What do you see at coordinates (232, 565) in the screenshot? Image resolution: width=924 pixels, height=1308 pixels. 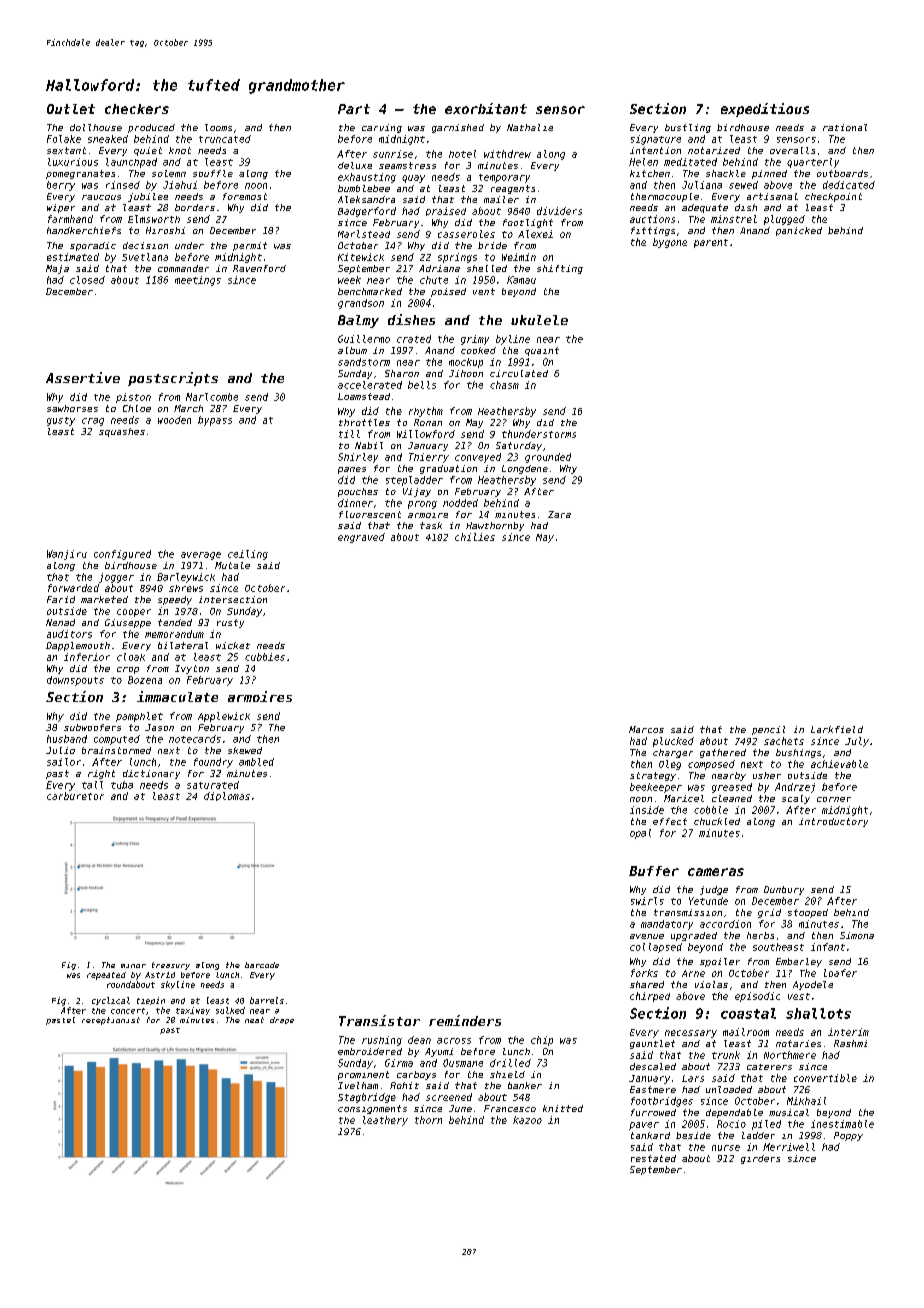 I see `Mutale` at bounding box center [232, 565].
